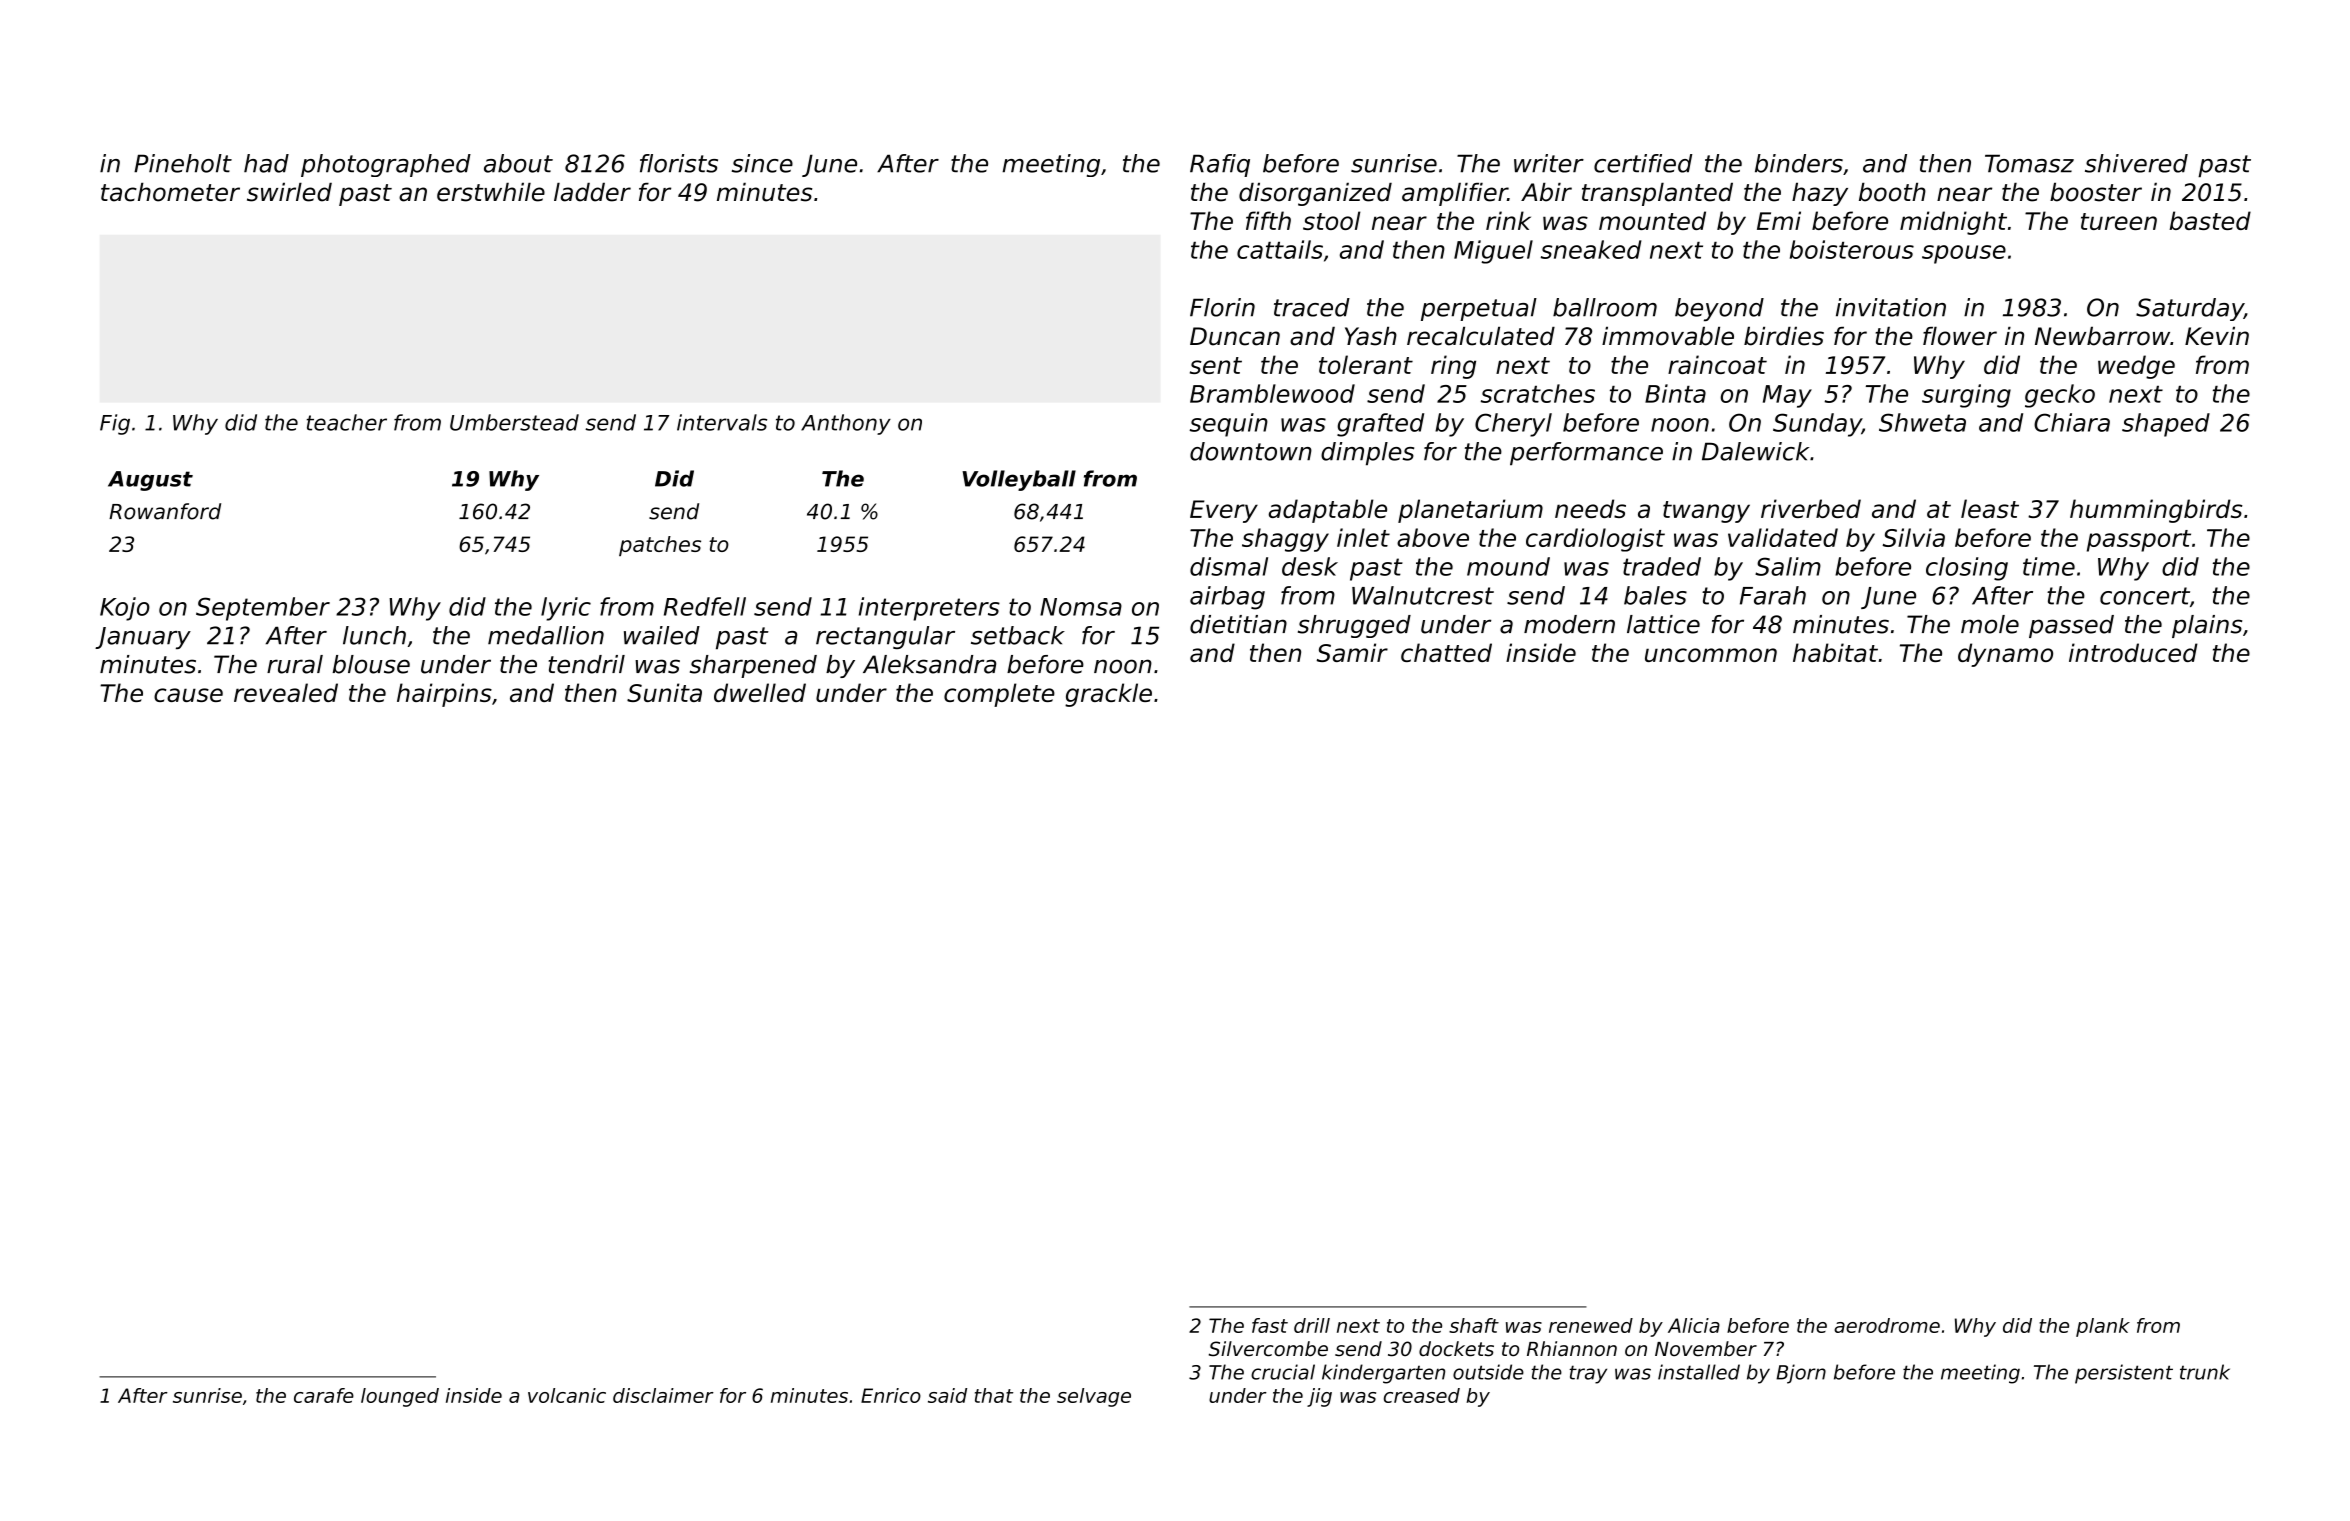 The width and height of the page is (2350, 1521). What do you see at coordinates (1108, 695) in the page?
I see `grackle` at bounding box center [1108, 695].
